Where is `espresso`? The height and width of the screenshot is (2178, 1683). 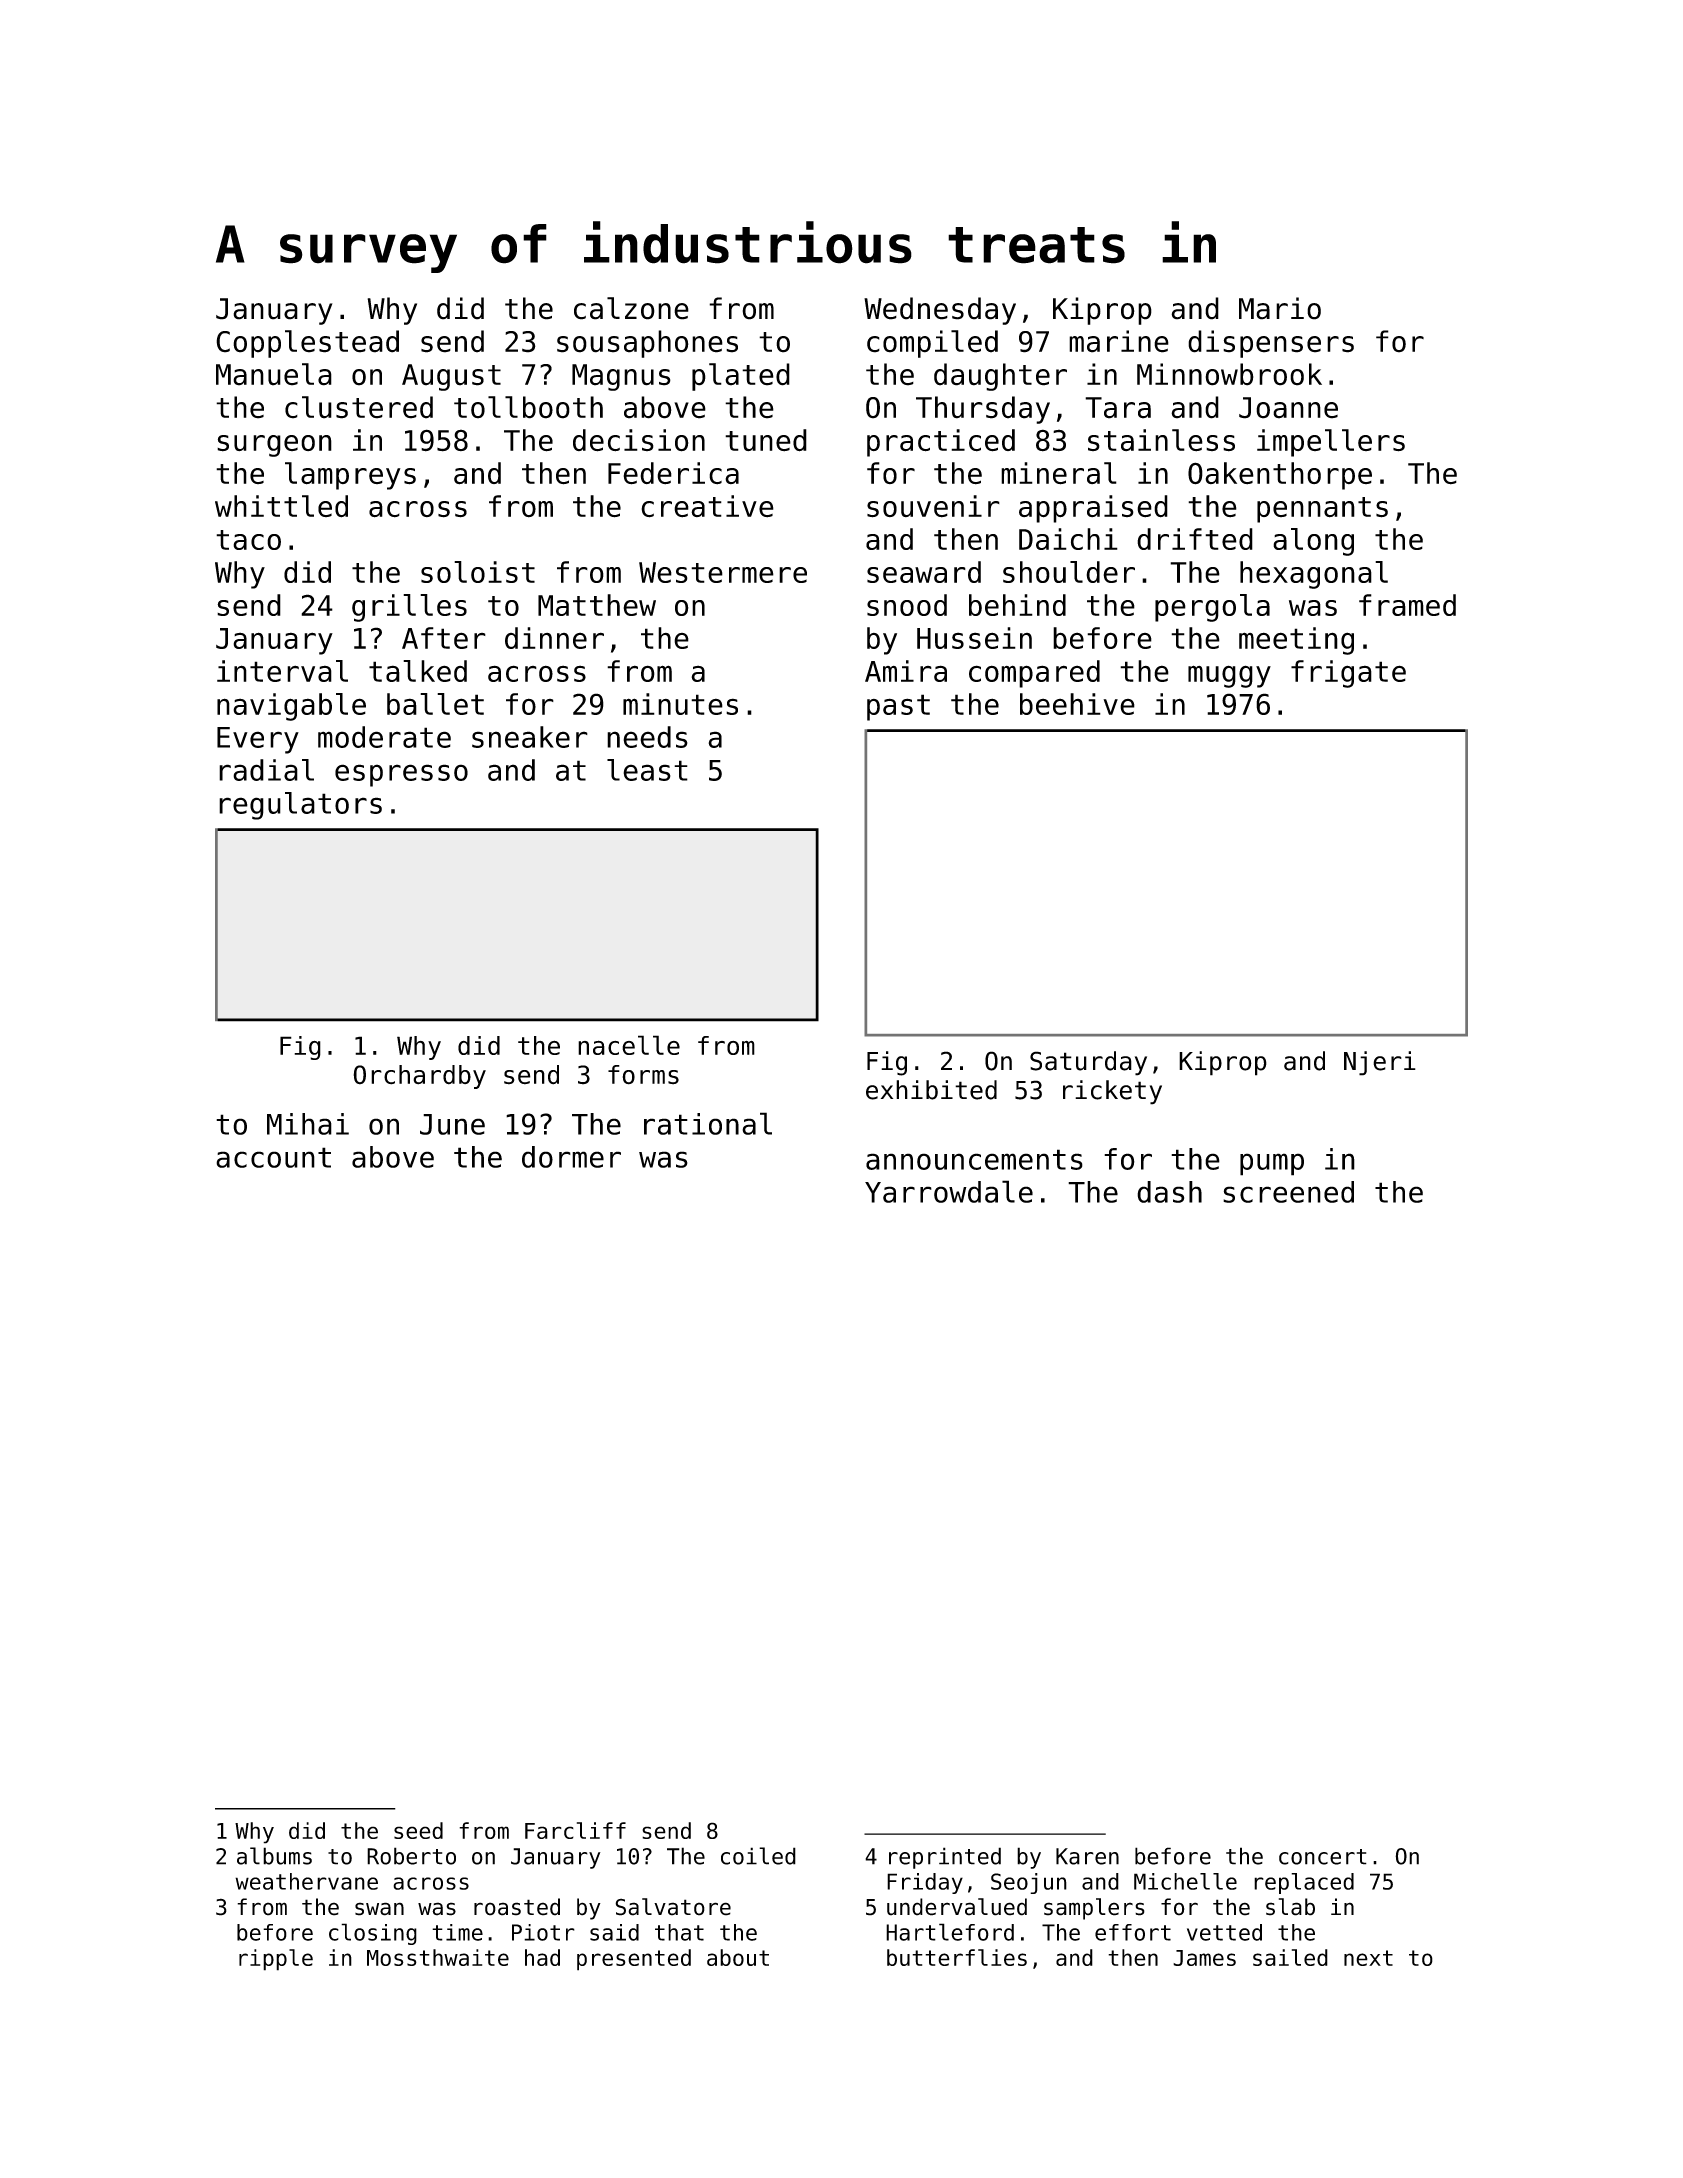 espresso is located at coordinates (401, 775).
